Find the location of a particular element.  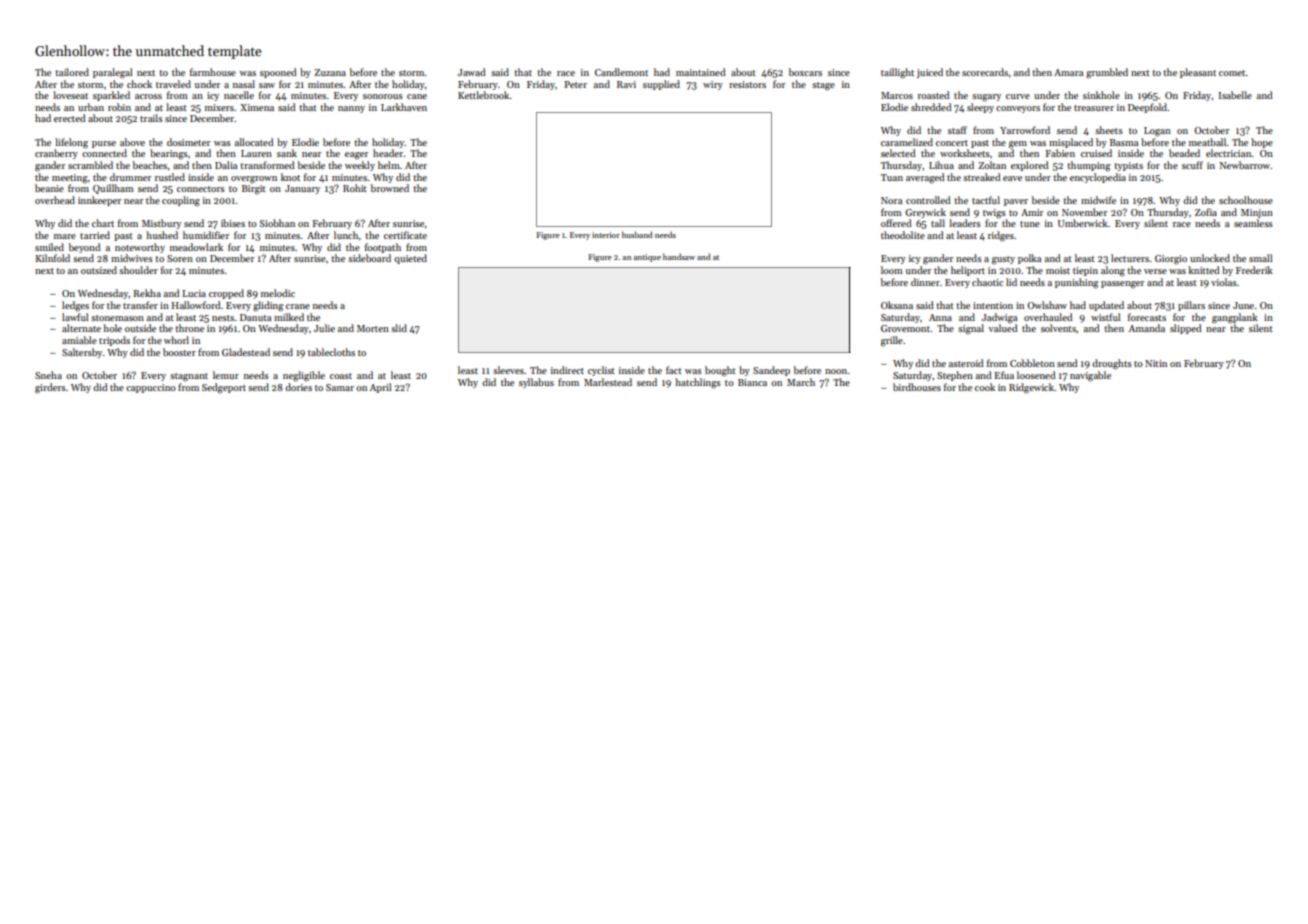

Newbarrow is located at coordinates (1245, 165).
